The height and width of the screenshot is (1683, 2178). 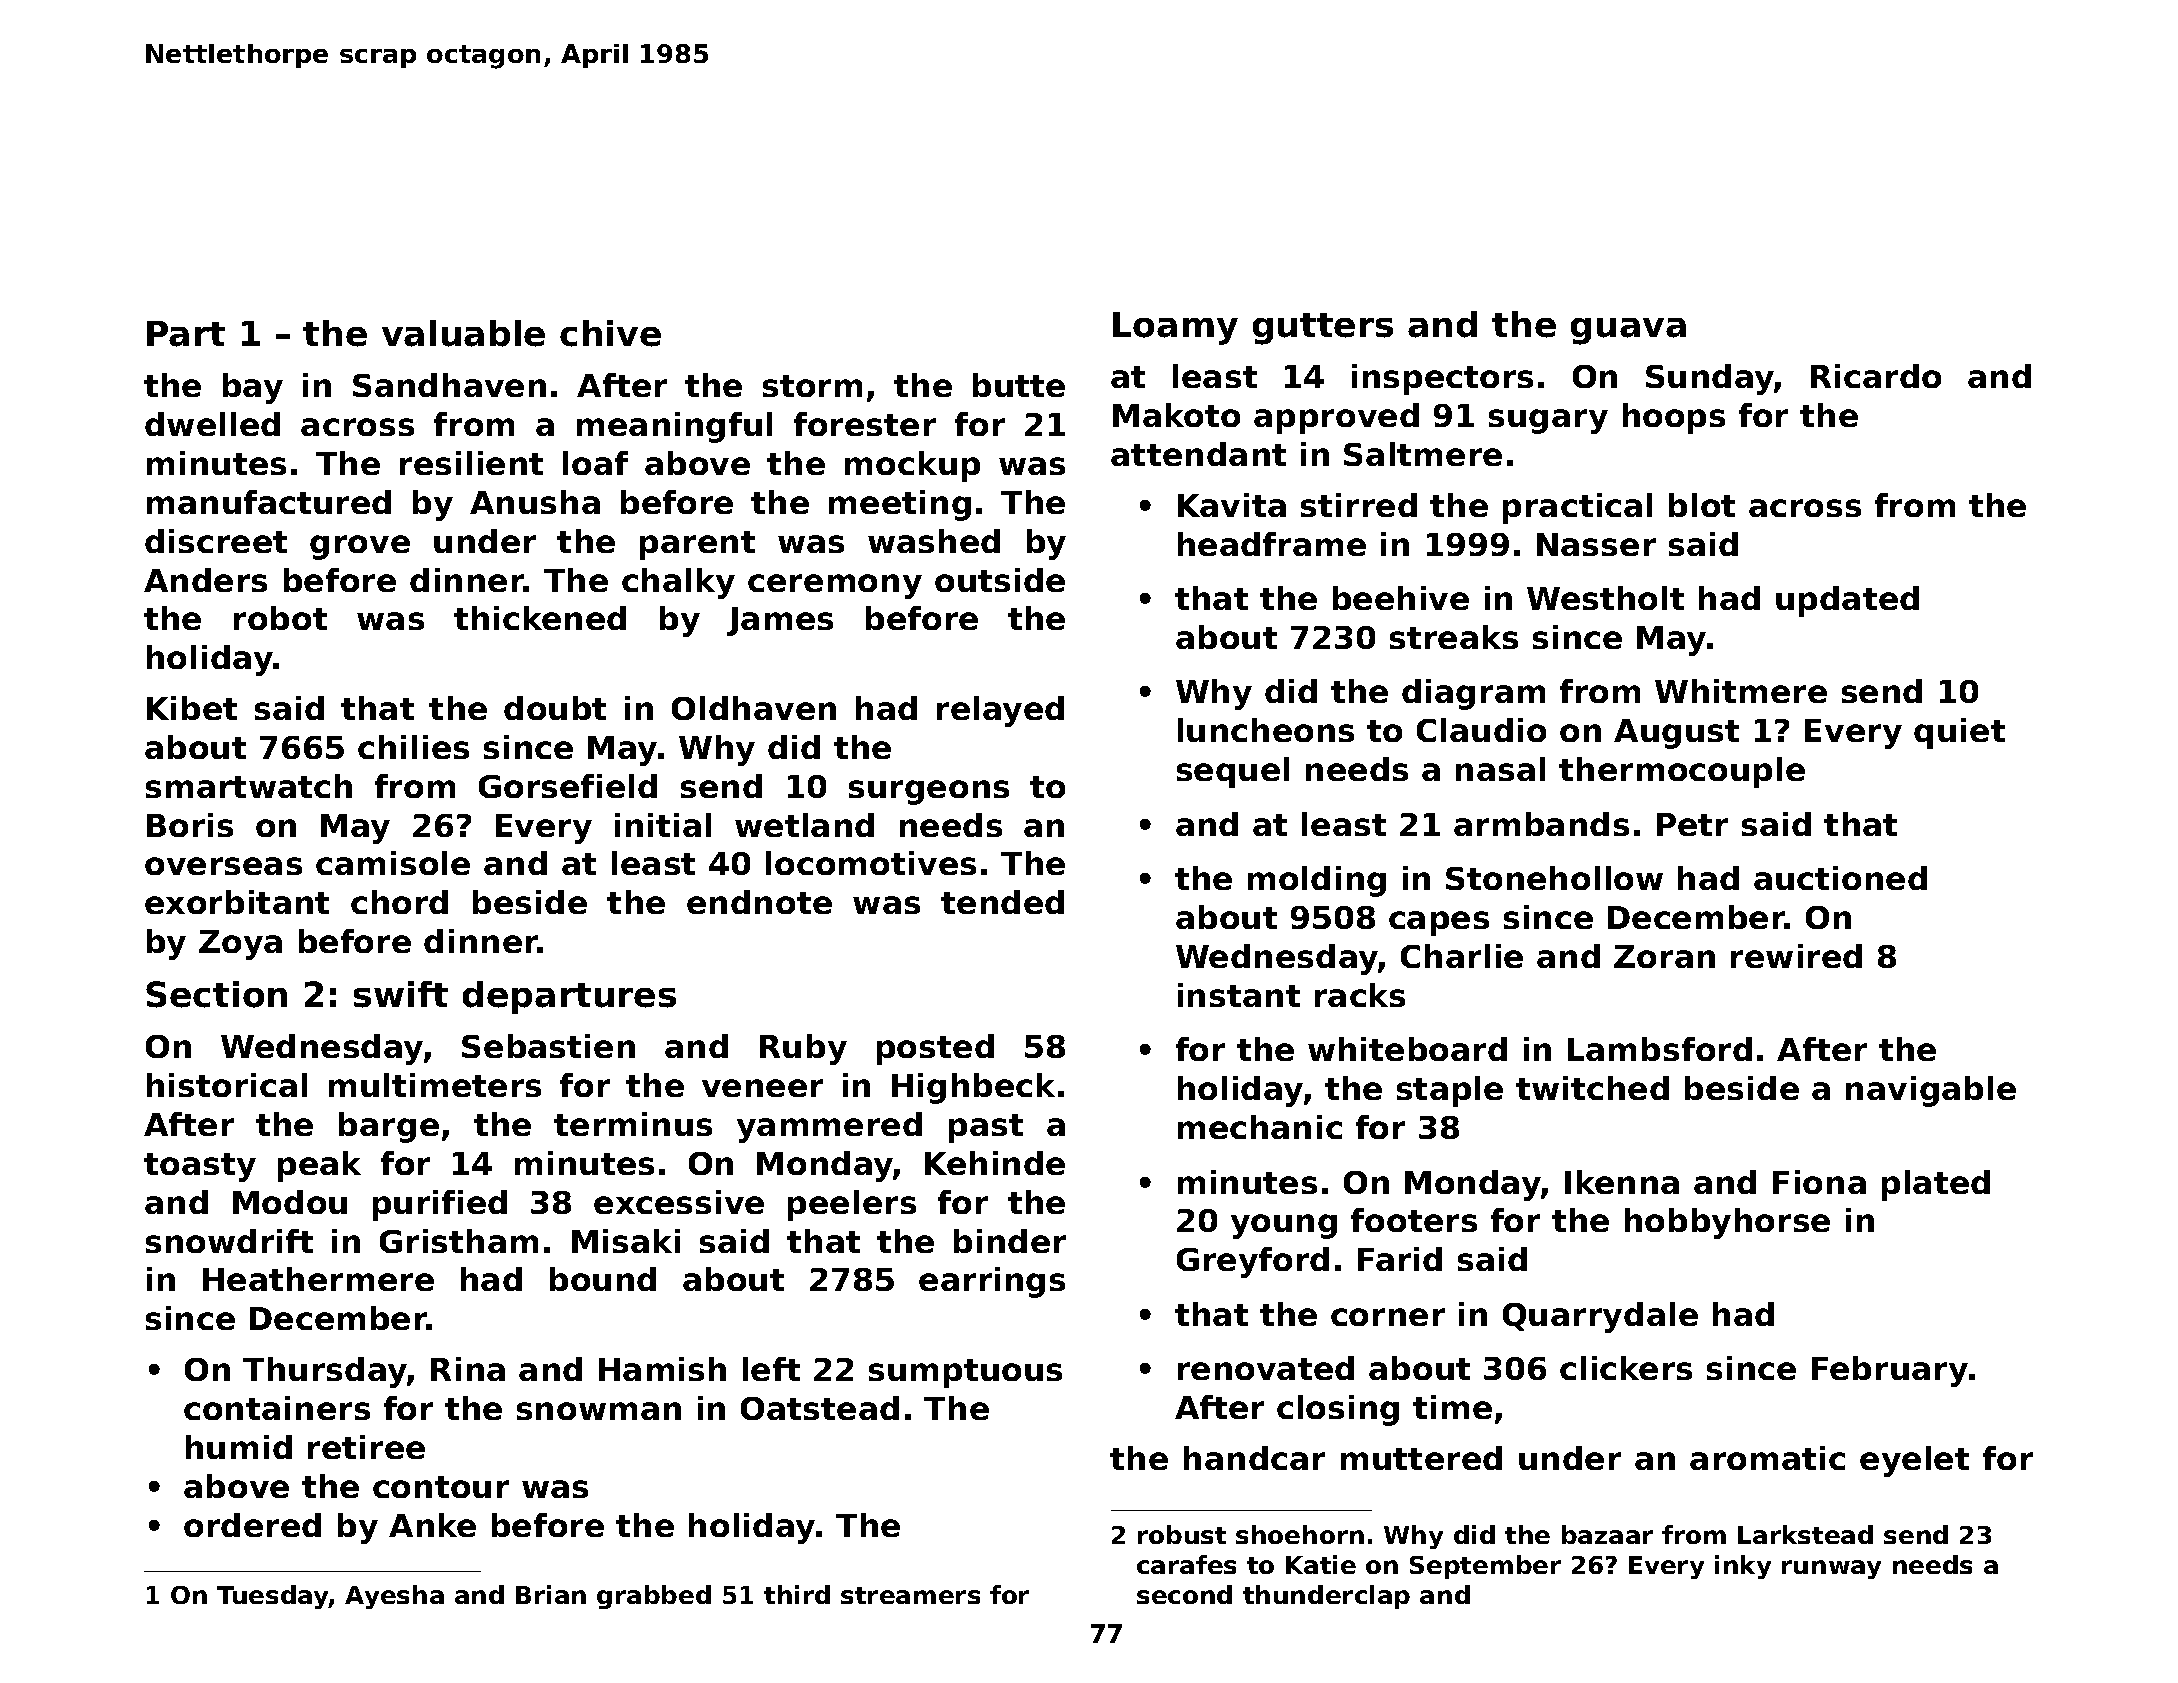 What do you see at coordinates (200, 1167) in the screenshot?
I see `toasty` at bounding box center [200, 1167].
